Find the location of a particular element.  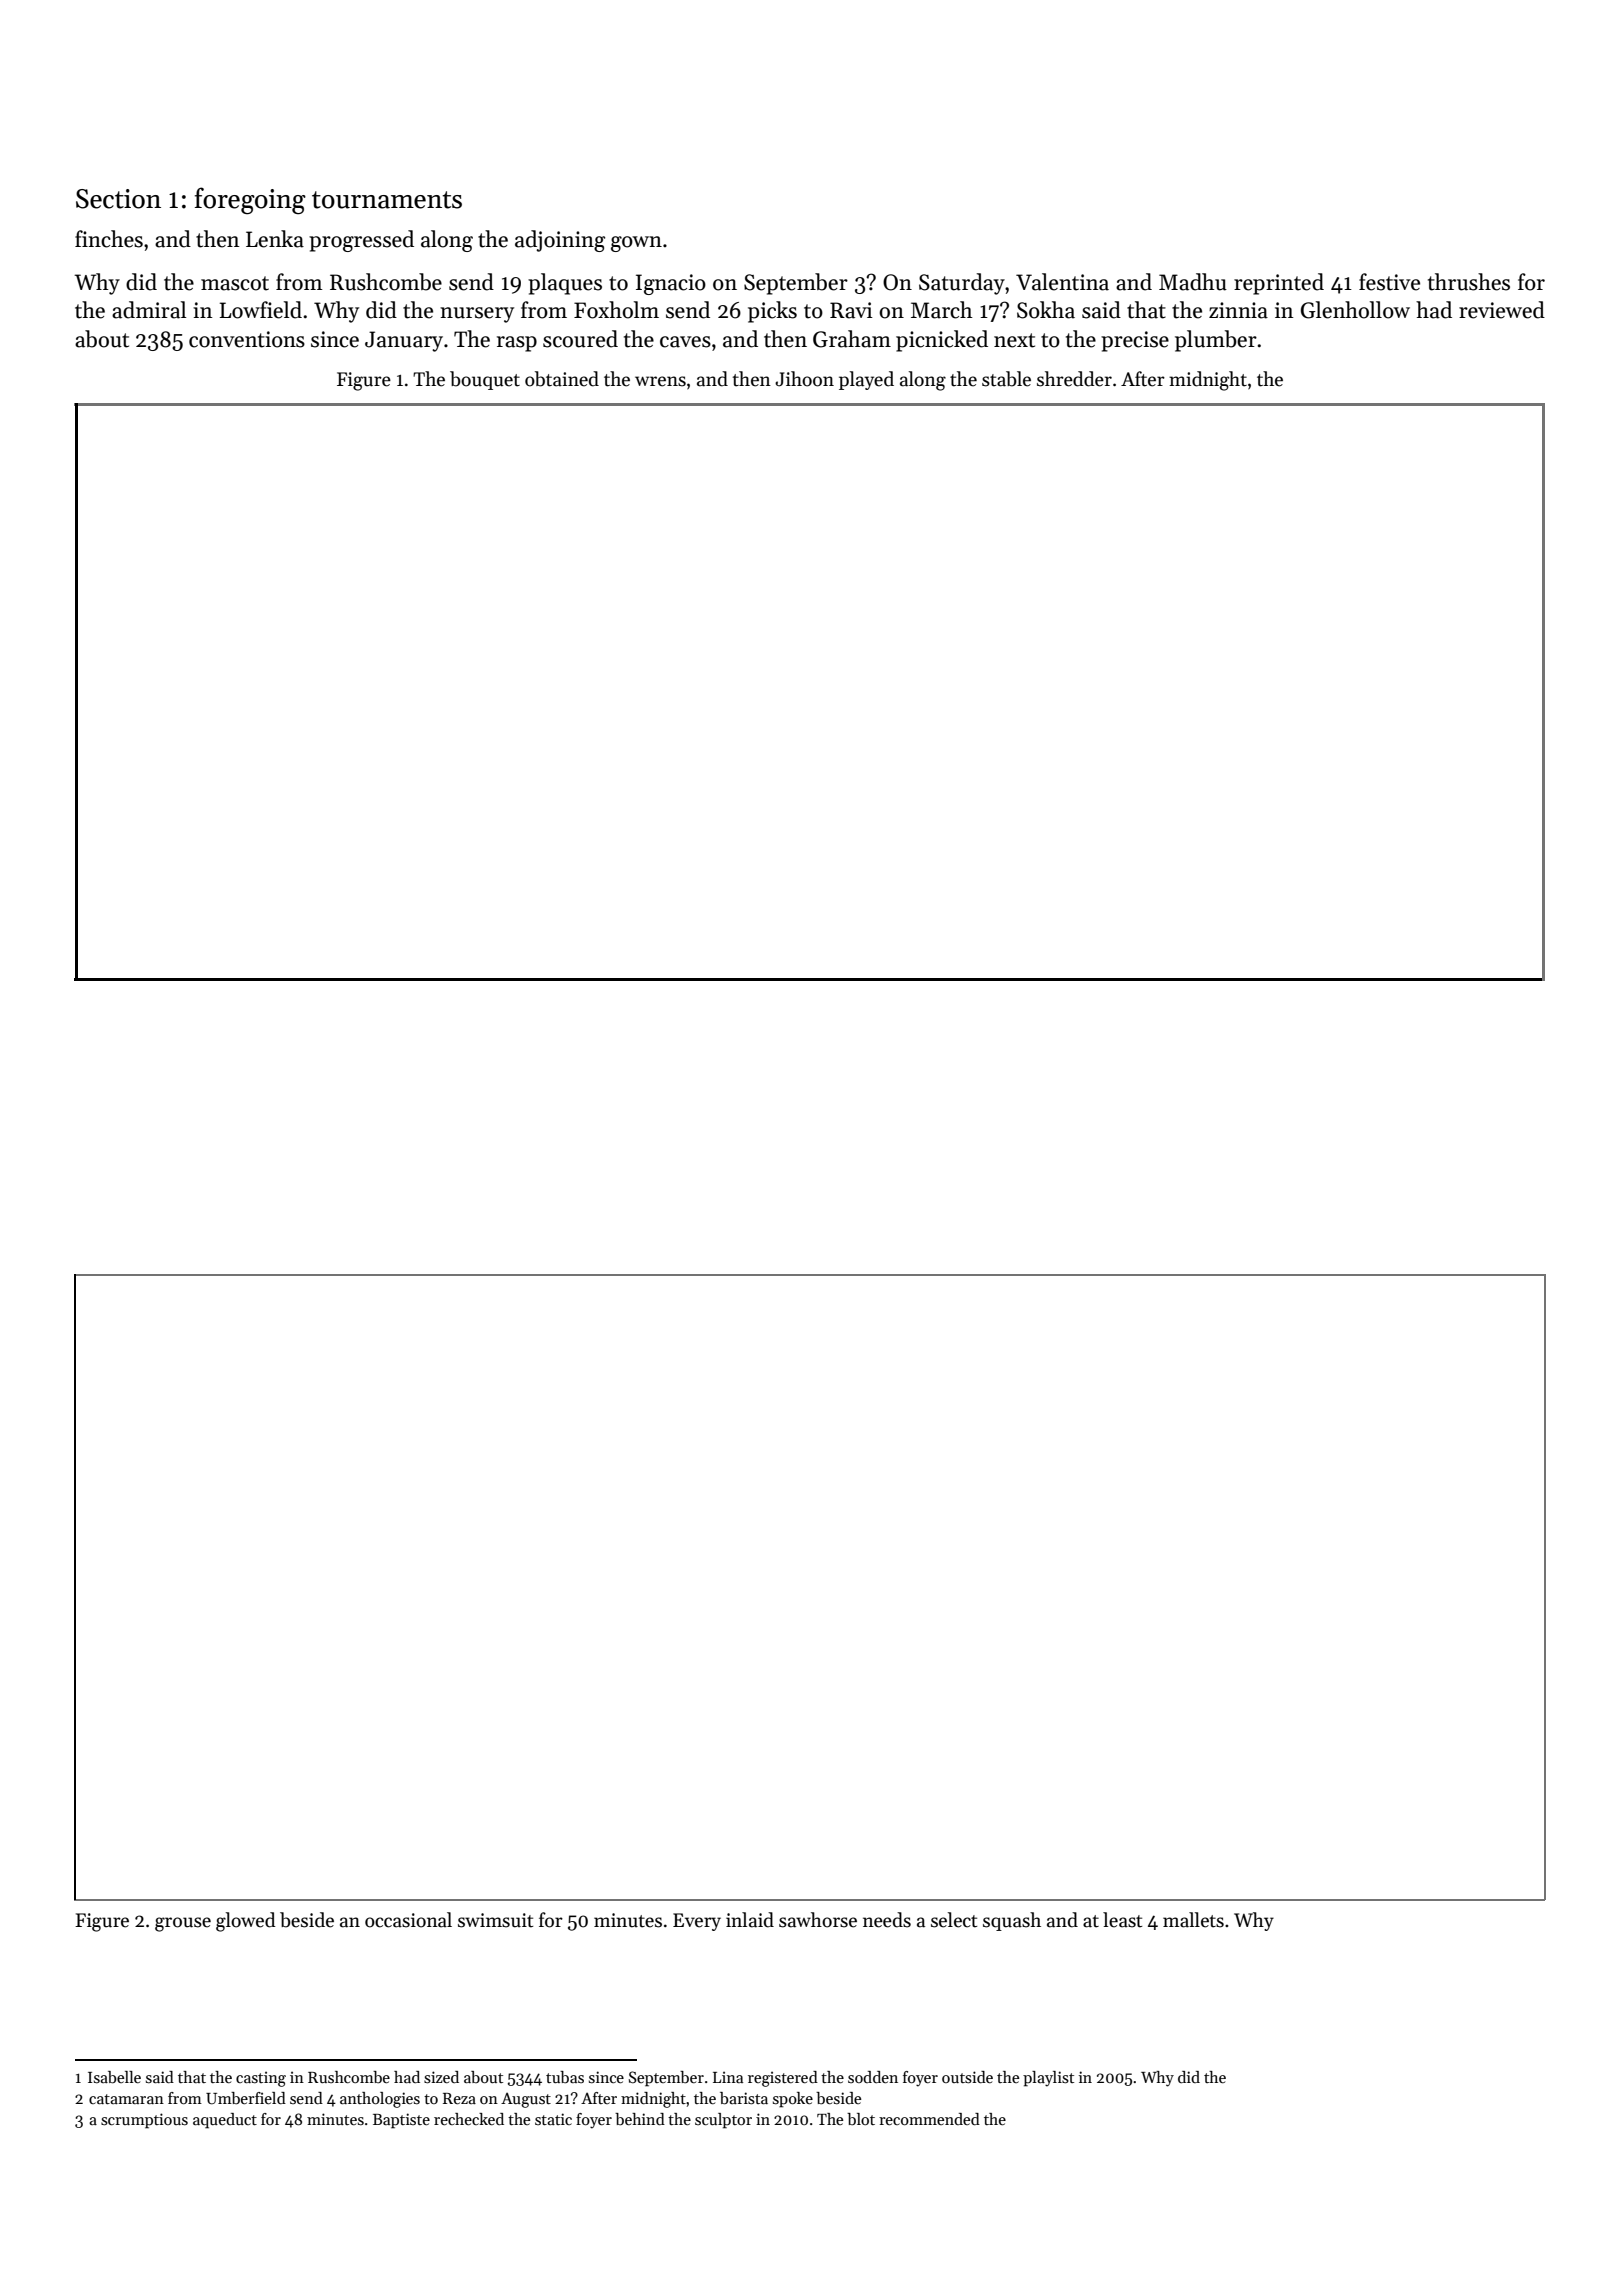

bouquet is located at coordinates (485, 380).
